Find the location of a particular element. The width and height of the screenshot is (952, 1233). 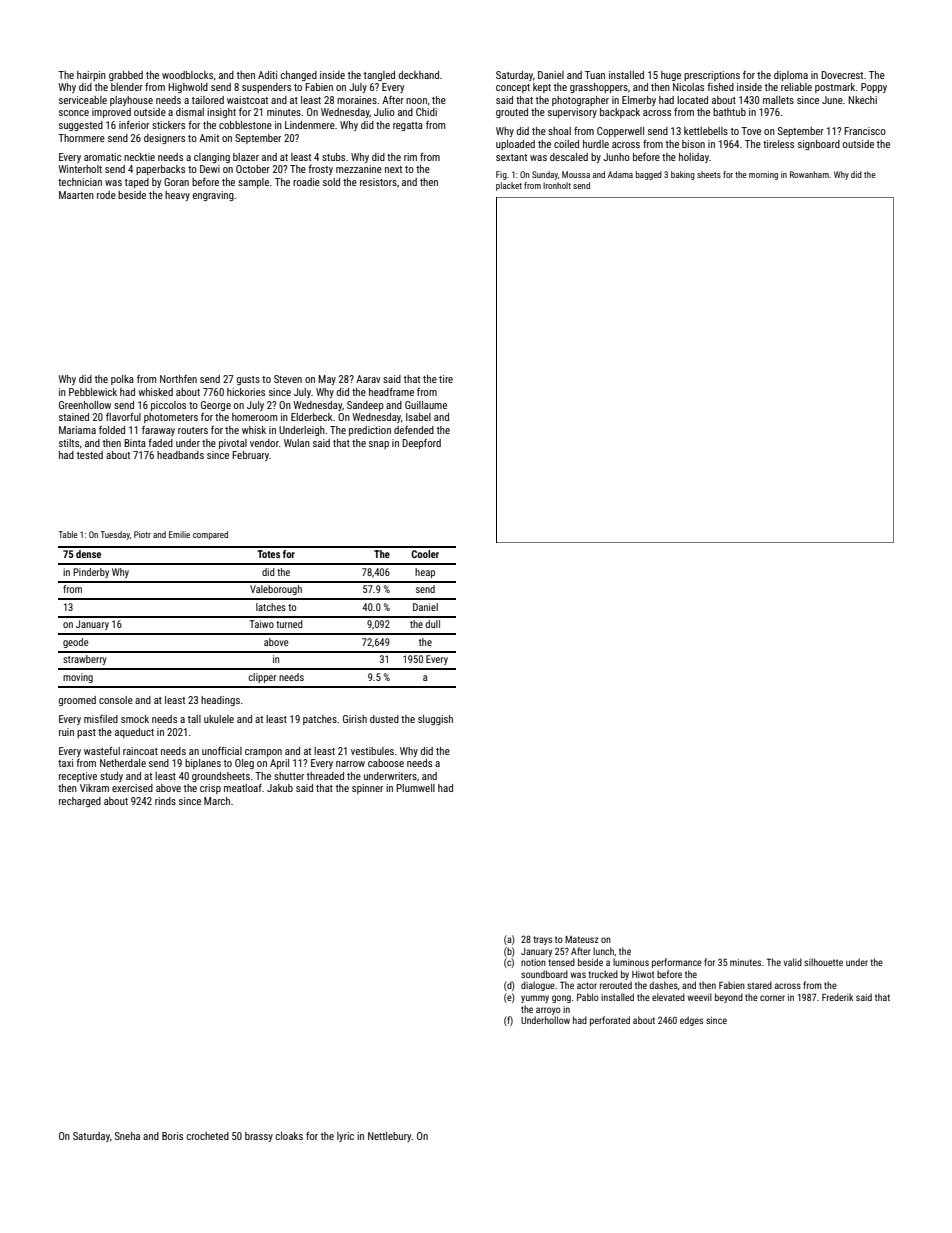

Plumwell is located at coordinates (415, 788).
